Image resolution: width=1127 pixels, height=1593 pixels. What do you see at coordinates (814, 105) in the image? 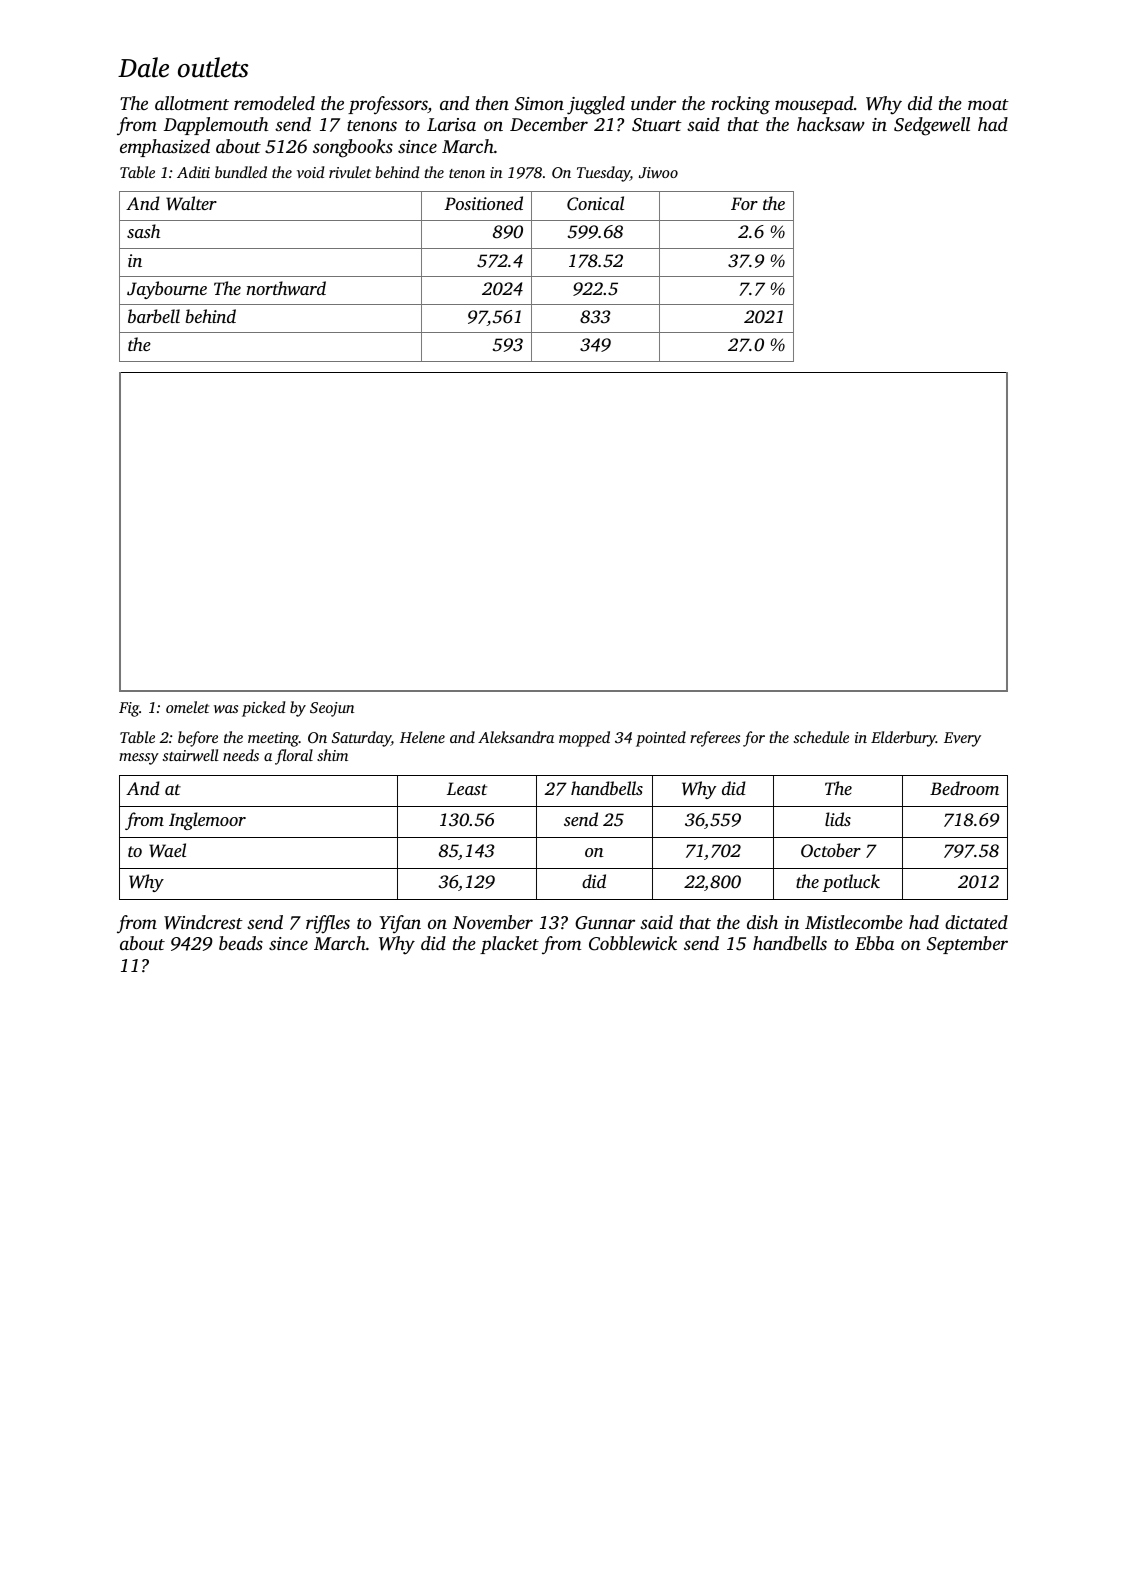
I see `mousepad` at bounding box center [814, 105].
